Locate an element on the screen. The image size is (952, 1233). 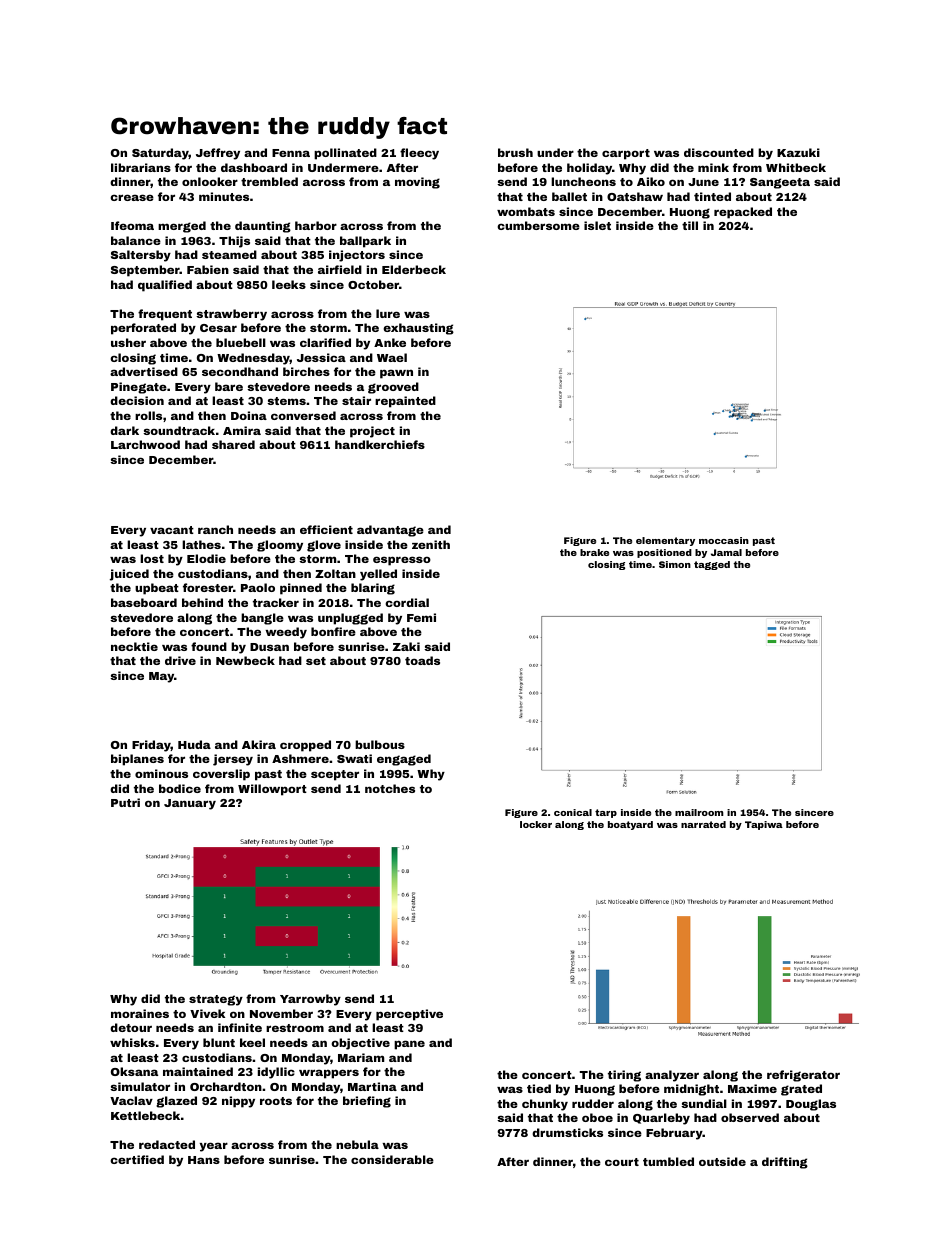
Tapiwa is located at coordinates (764, 825).
